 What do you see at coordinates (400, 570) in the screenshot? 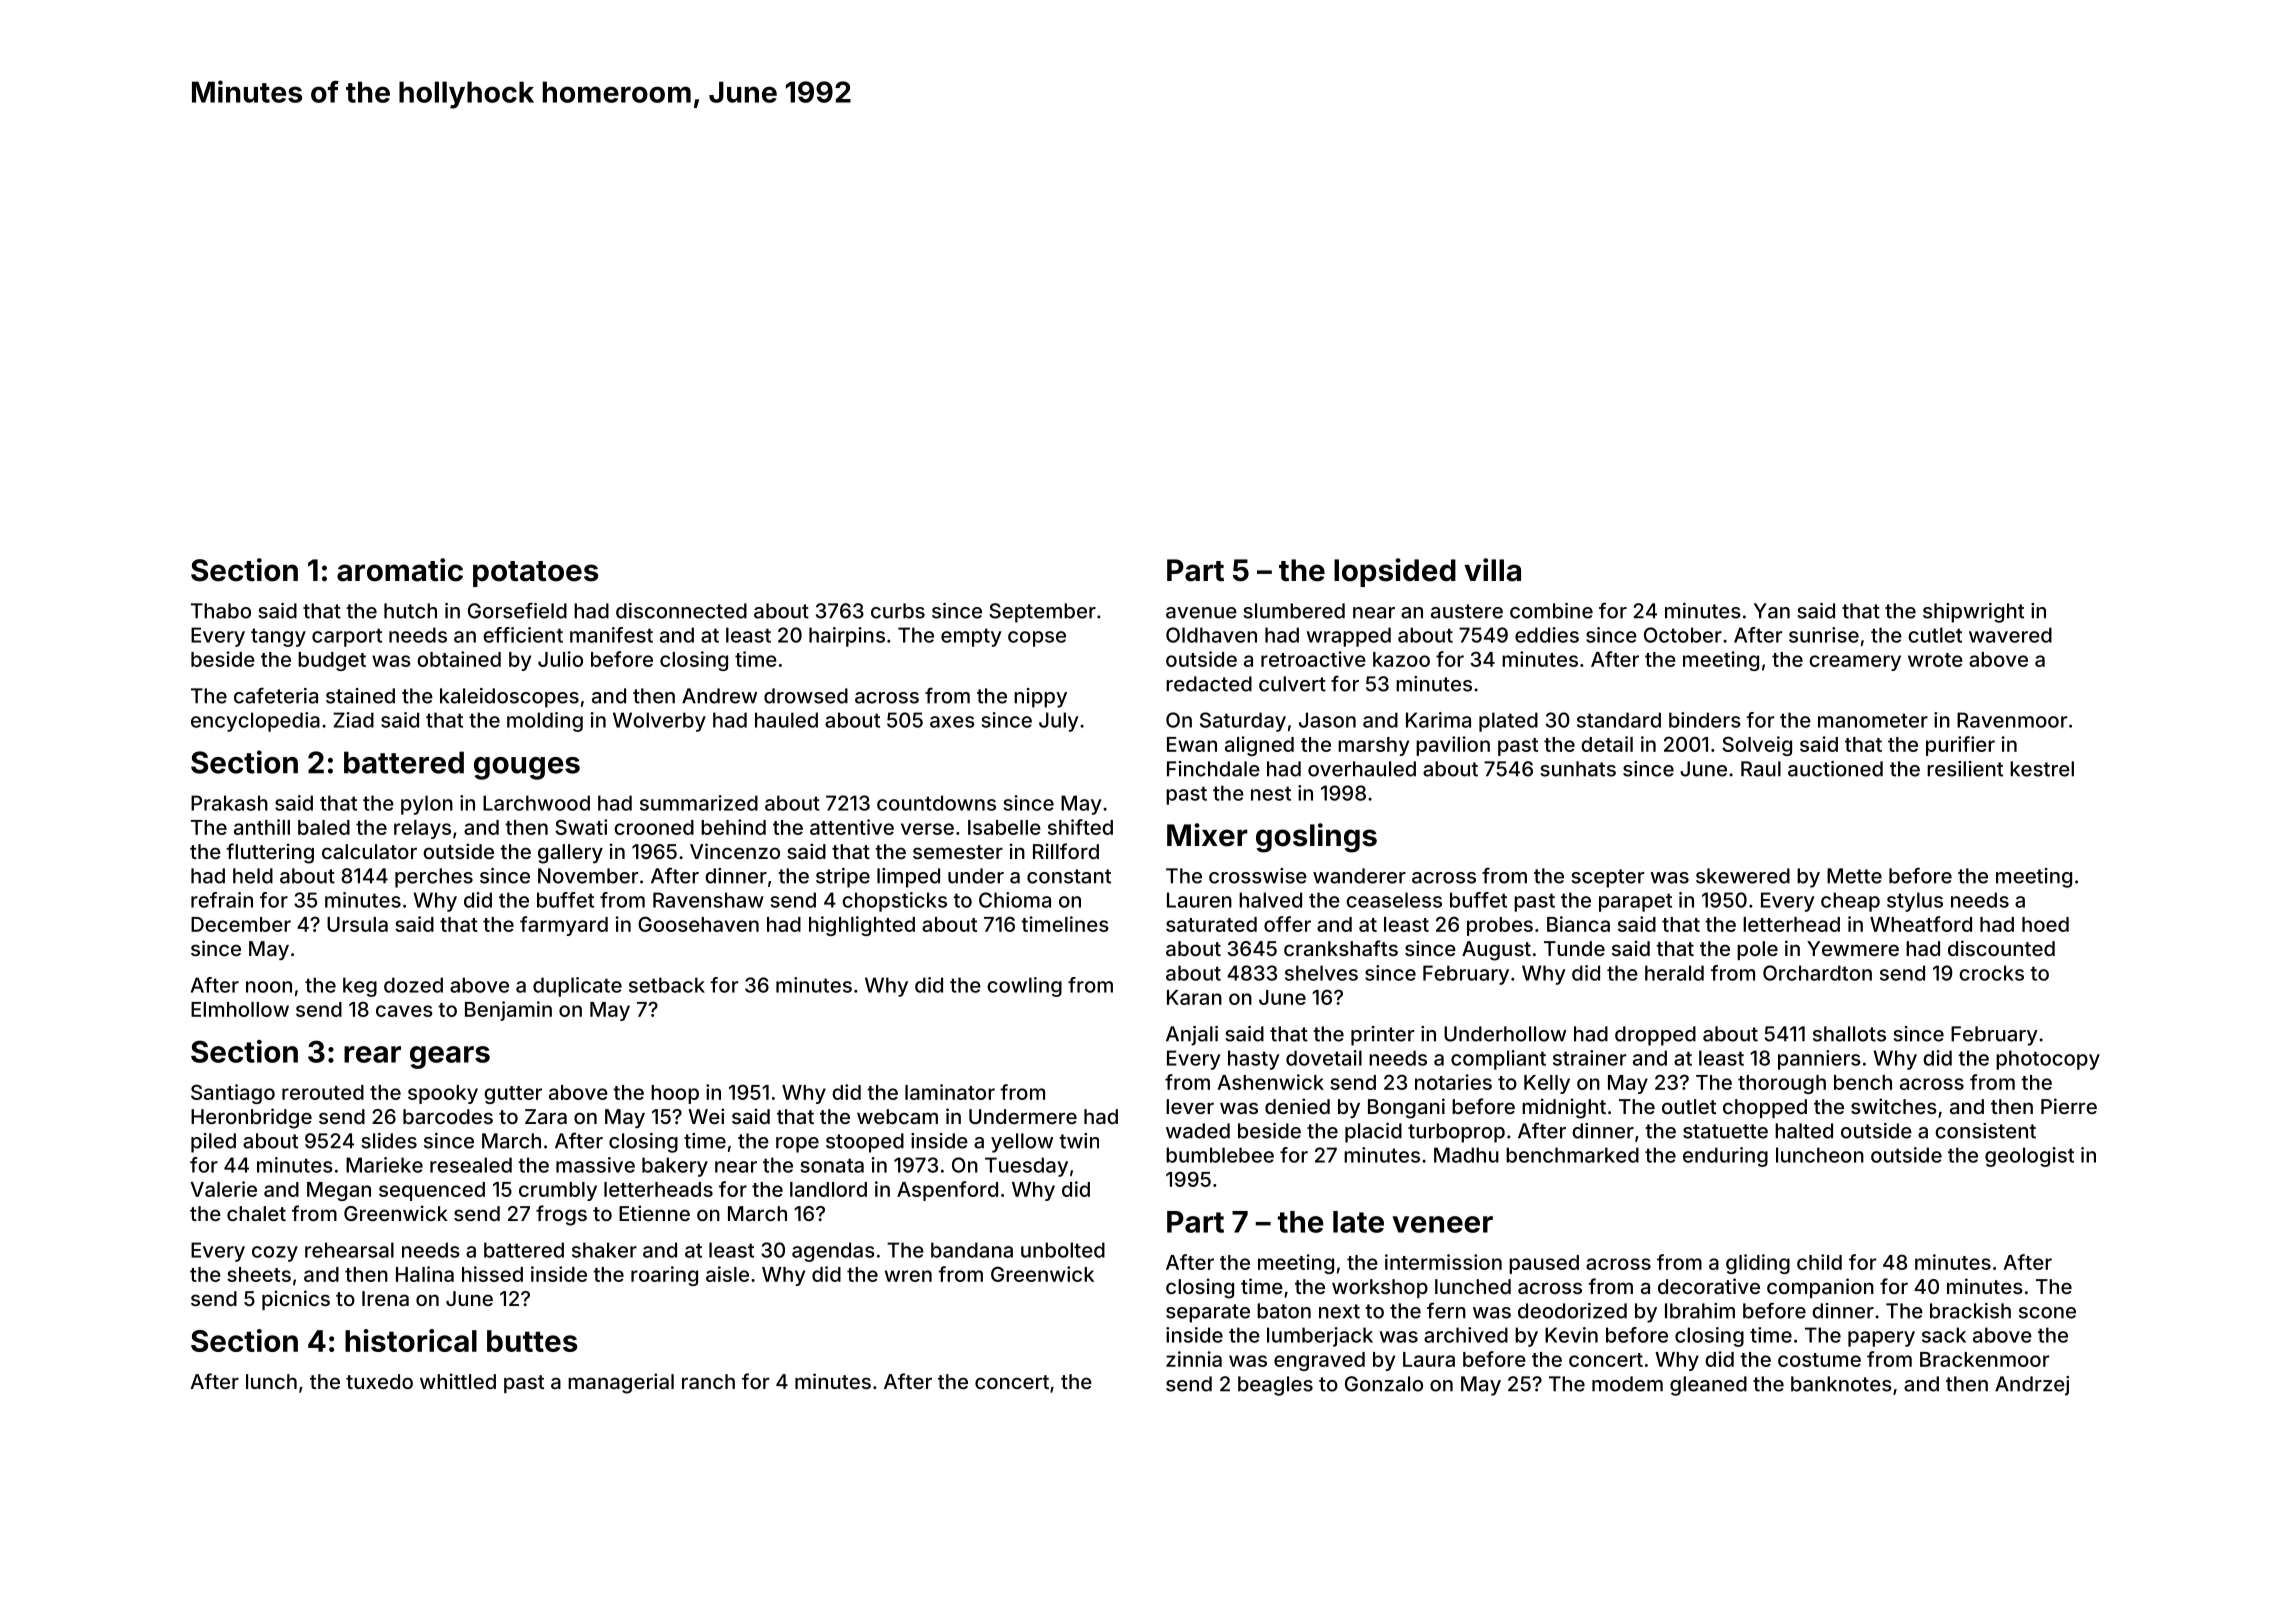
I see `aromatic` at bounding box center [400, 570].
